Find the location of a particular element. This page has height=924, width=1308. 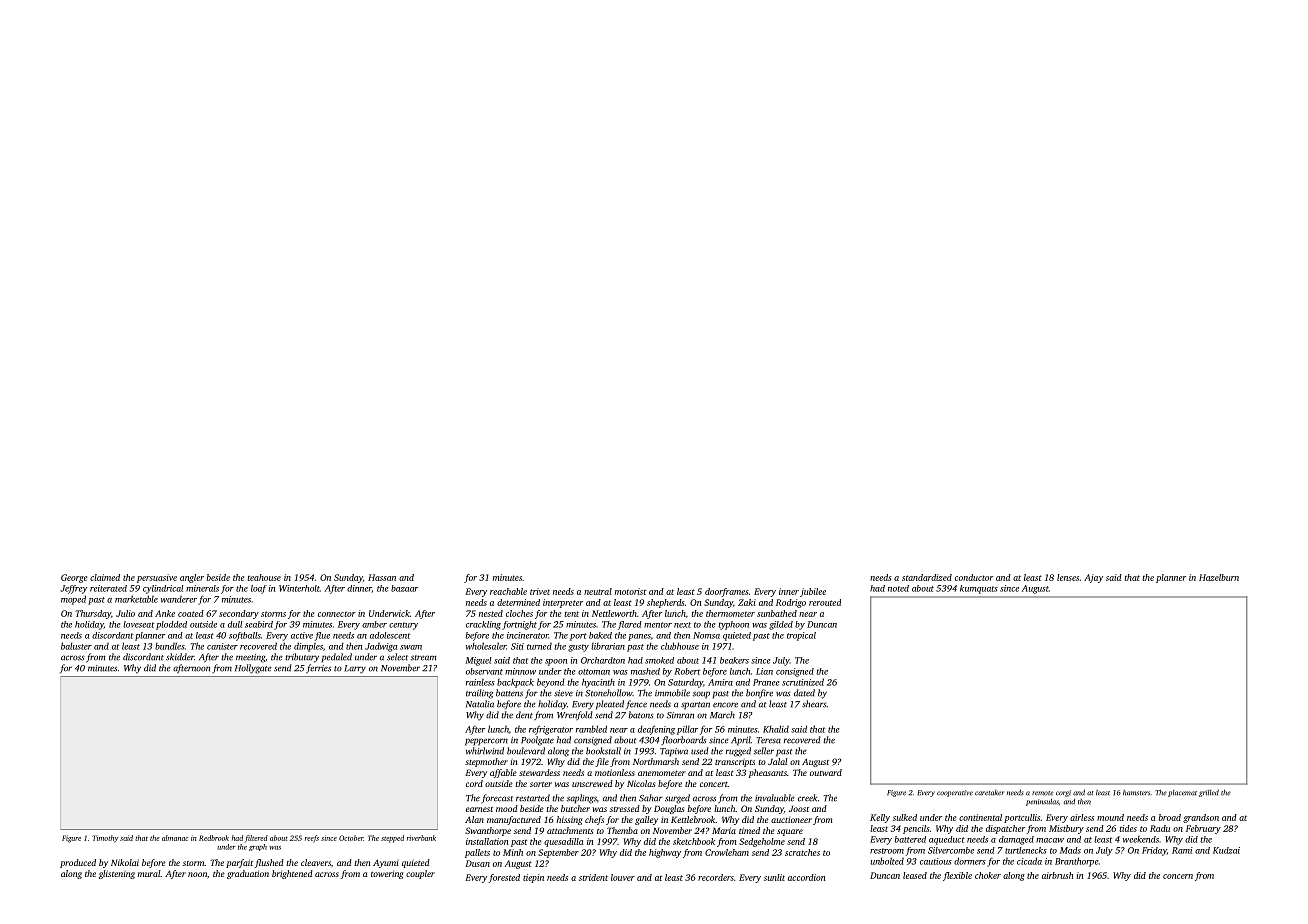

meeting is located at coordinates (250, 658).
